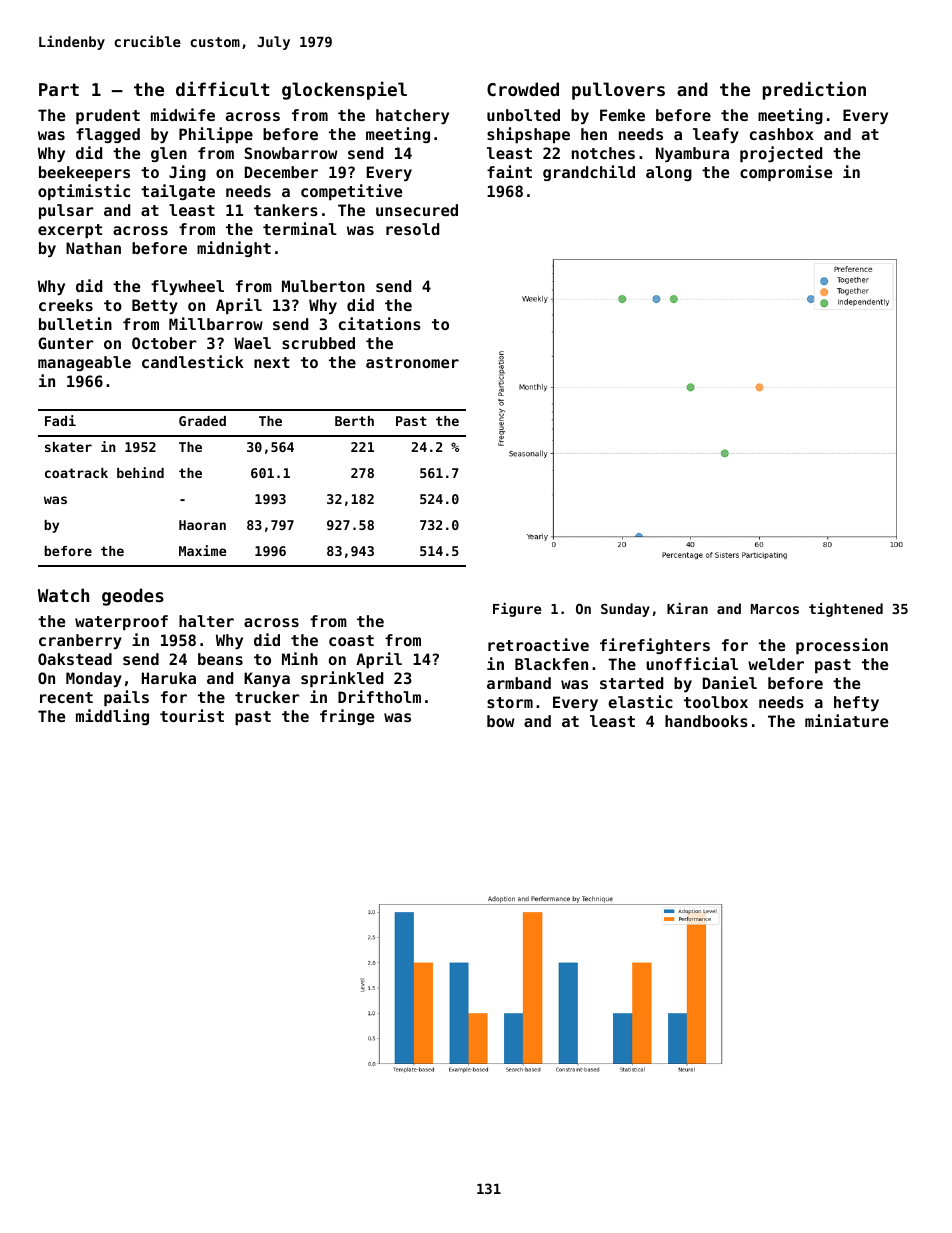  What do you see at coordinates (222, 88) in the screenshot?
I see `difficult` at bounding box center [222, 88].
